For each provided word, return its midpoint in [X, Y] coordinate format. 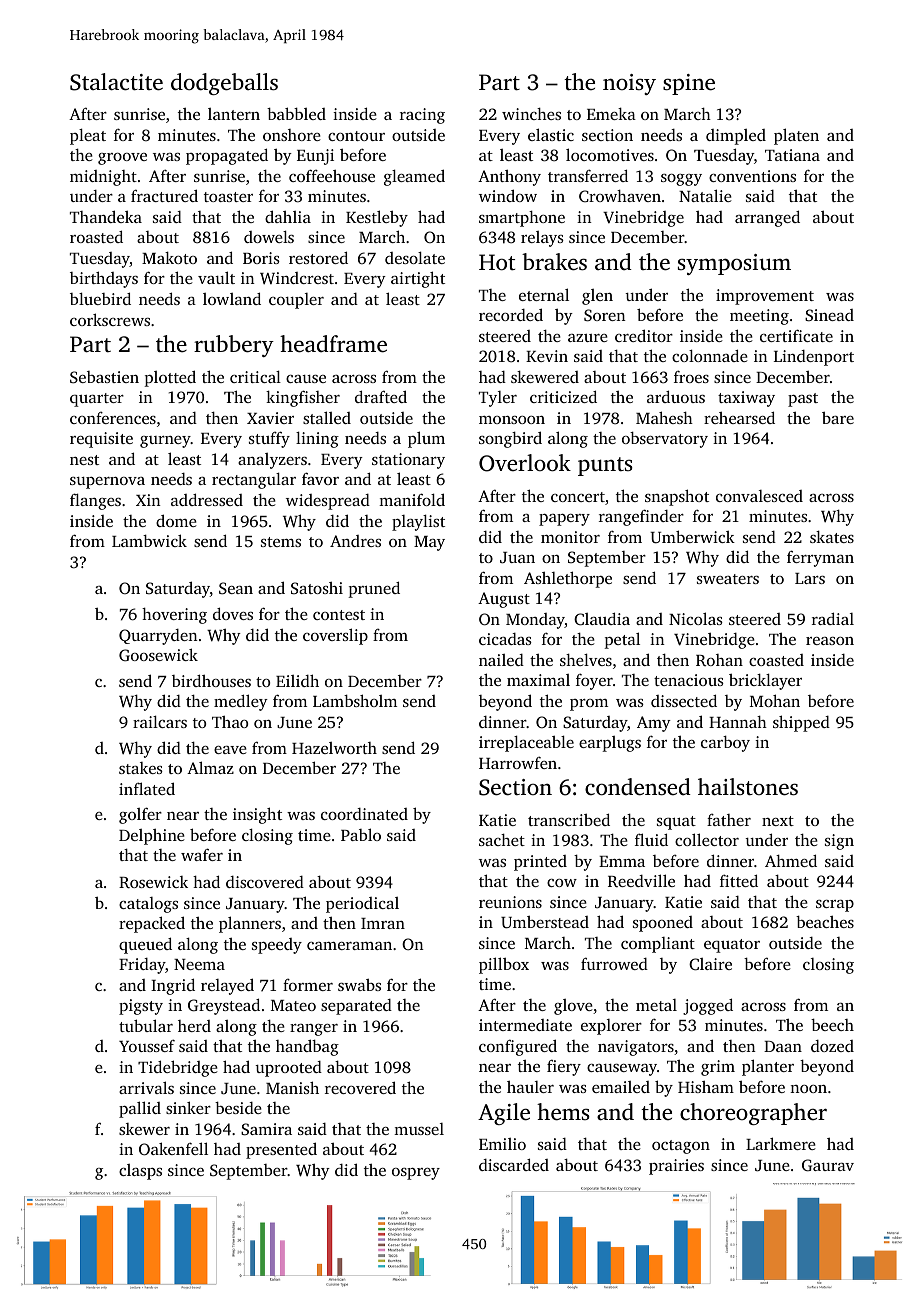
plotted [170, 378]
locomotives [610, 154]
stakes [141, 768]
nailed [501, 660]
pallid [140, 1109]
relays [542, 239]
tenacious [689, 680]
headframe [333, 344]
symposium [734, 264]
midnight [103, 178]
